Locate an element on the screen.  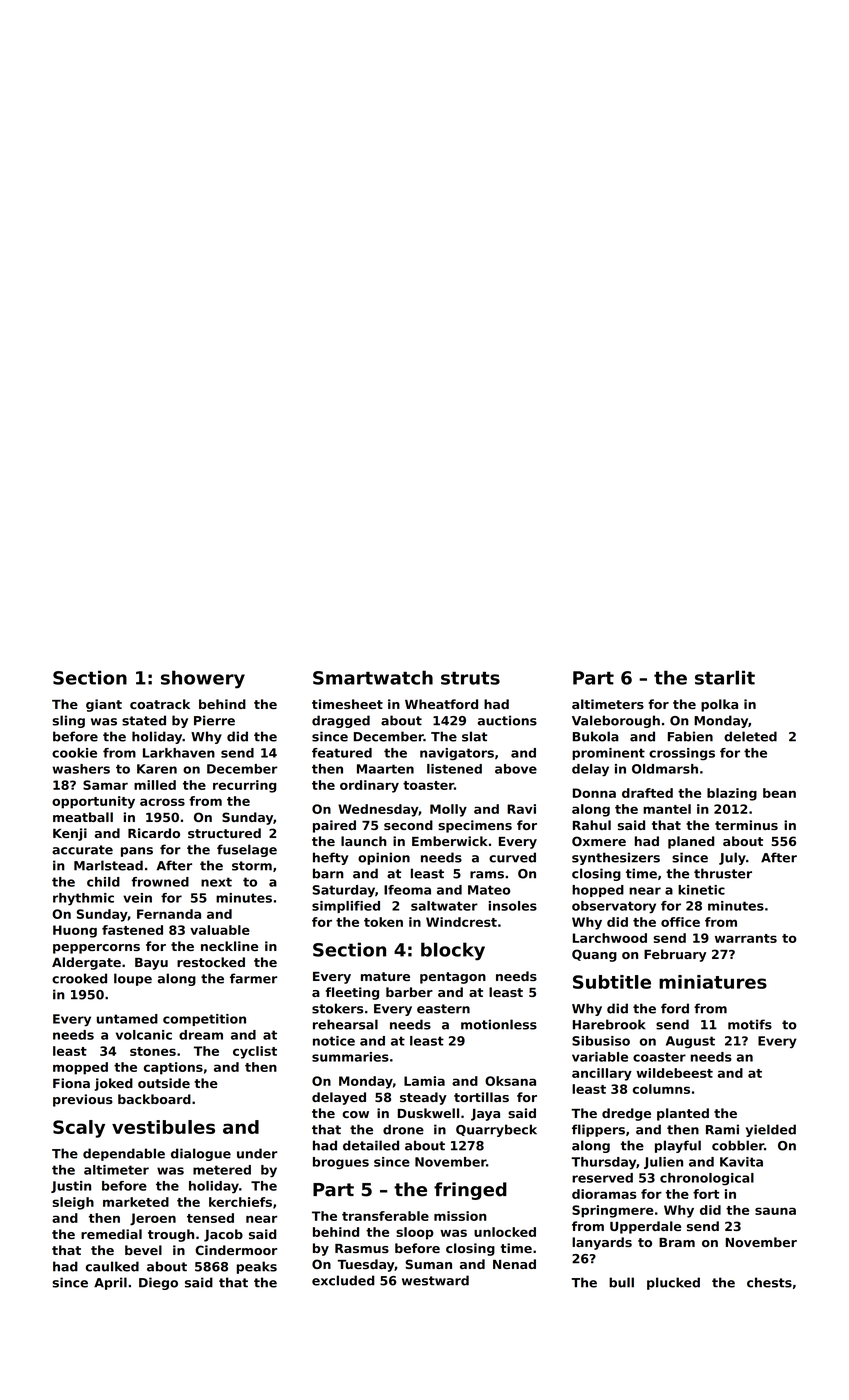
slat is located at coordinates (474, 736).
